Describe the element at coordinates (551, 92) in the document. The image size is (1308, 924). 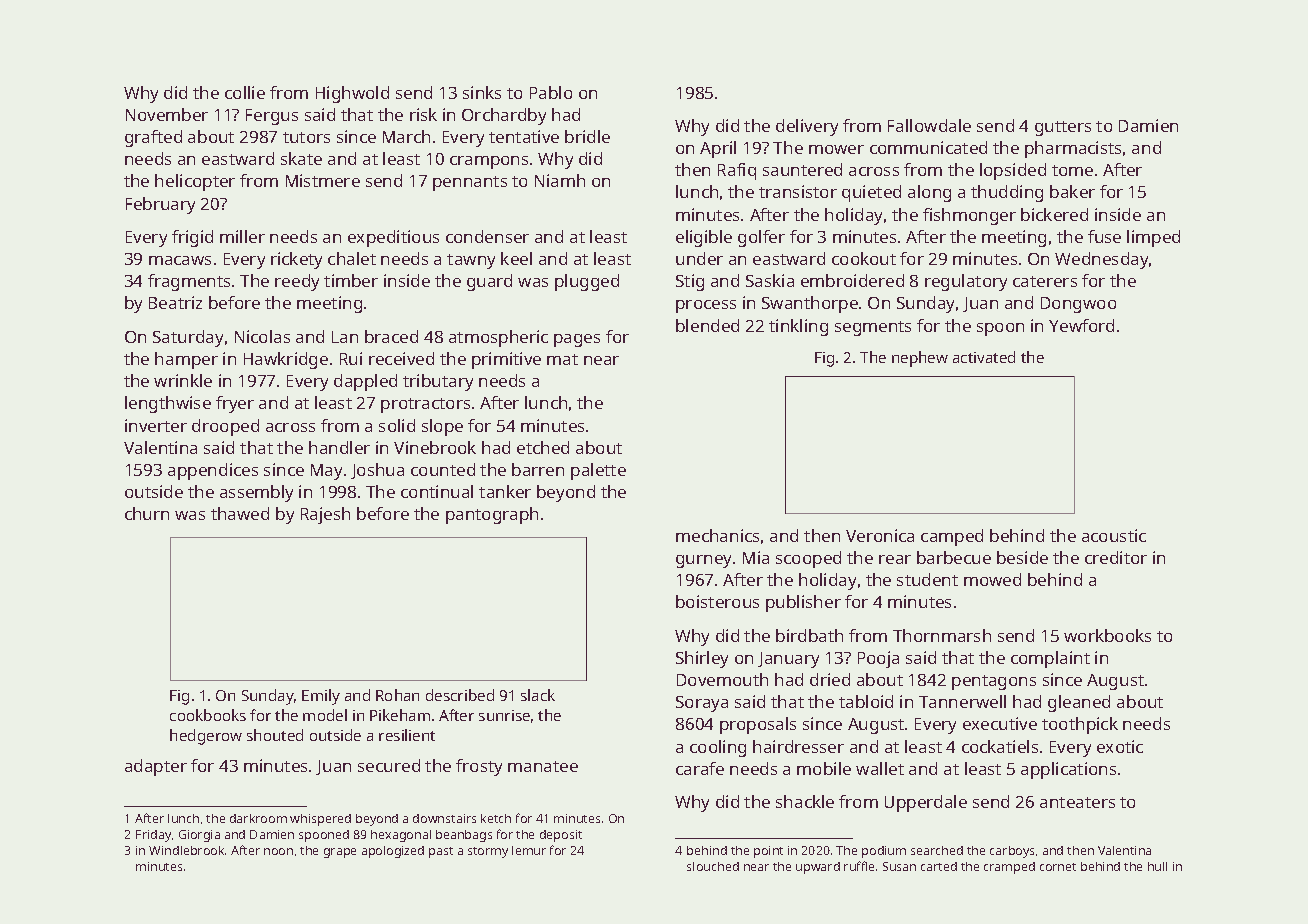
I see `Pablo` at that location.
